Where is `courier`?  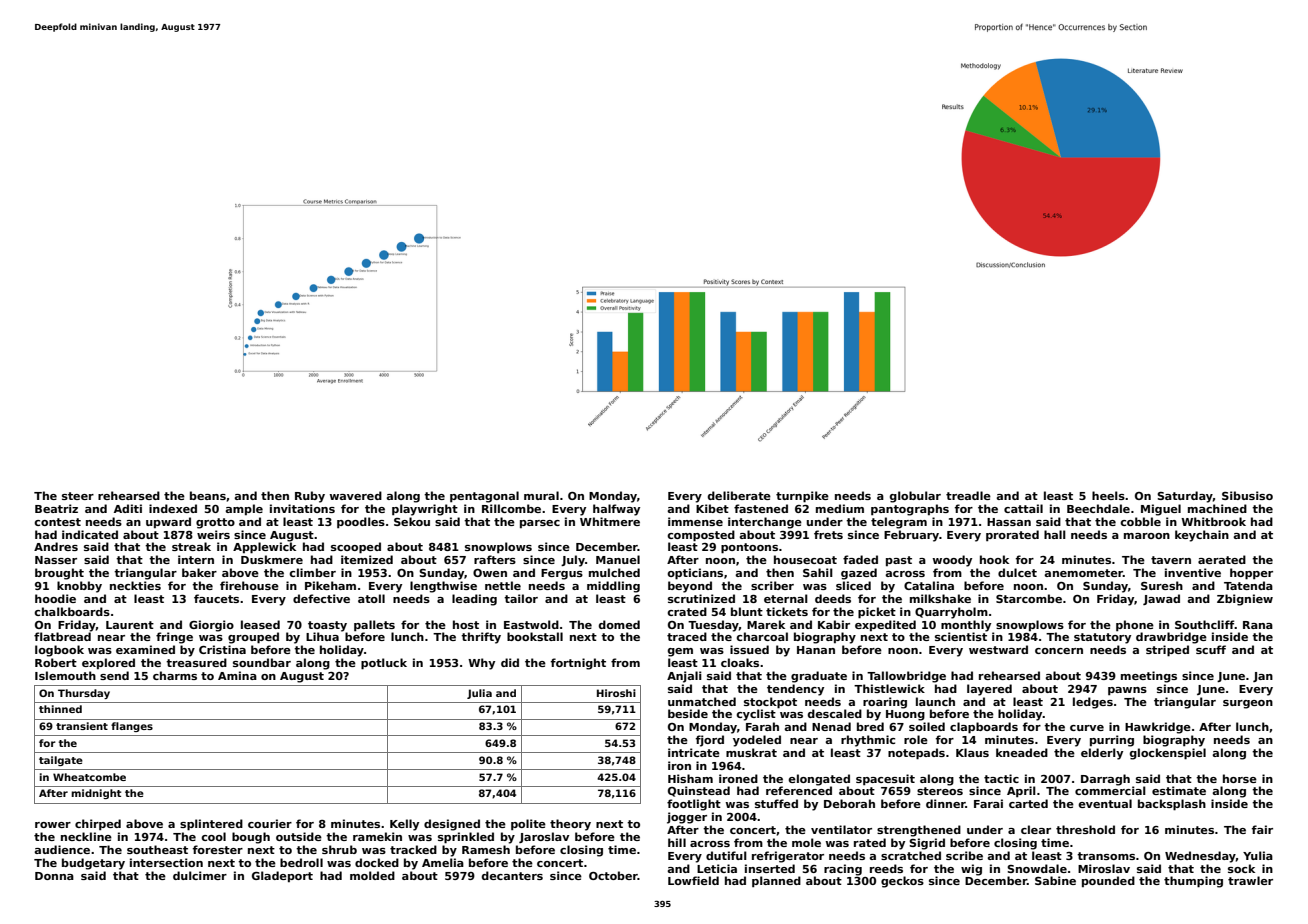
courier is located at coordinates (270, 823).
